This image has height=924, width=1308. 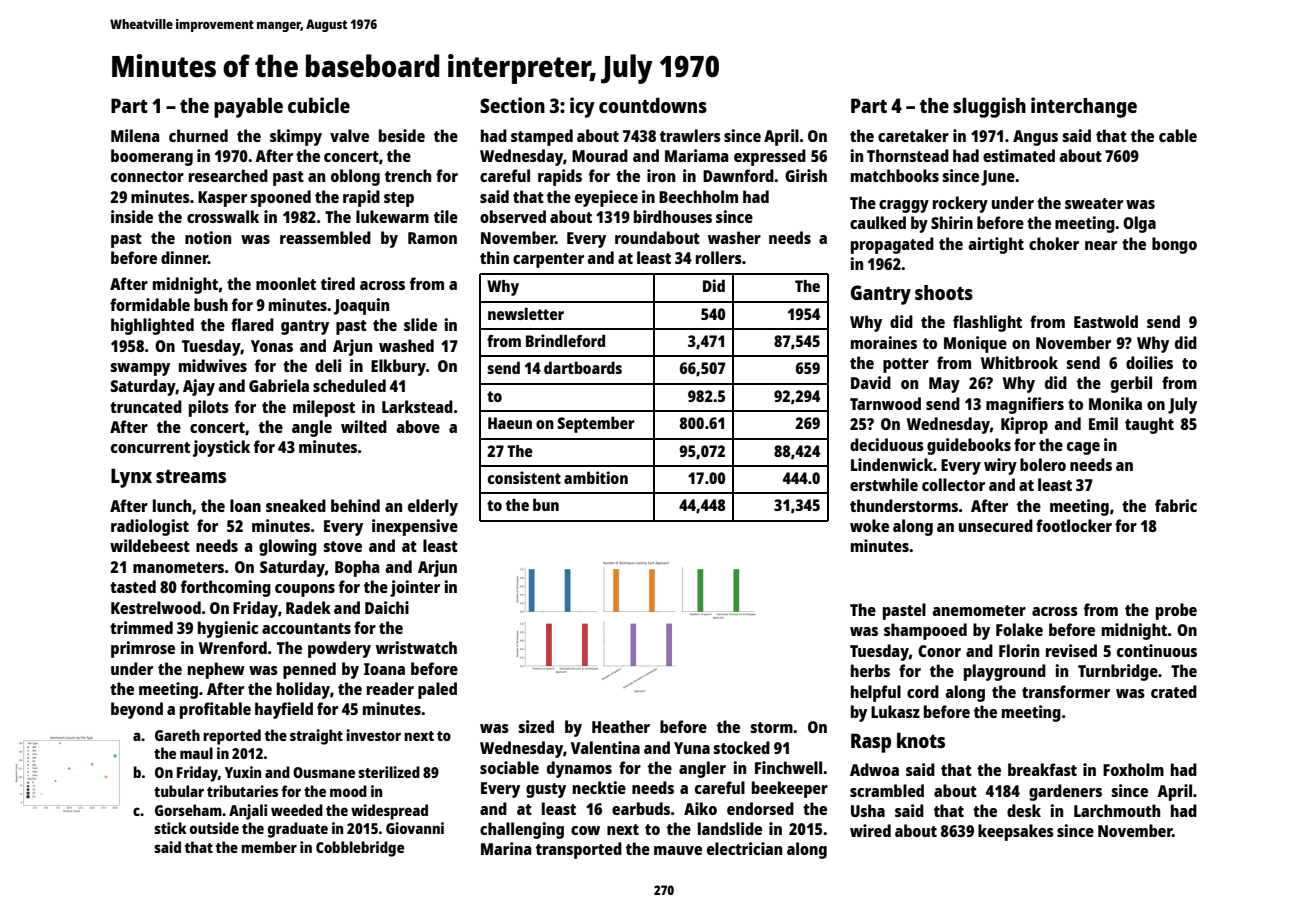 I want to click on shampooed, so click(x=925, y=631).
